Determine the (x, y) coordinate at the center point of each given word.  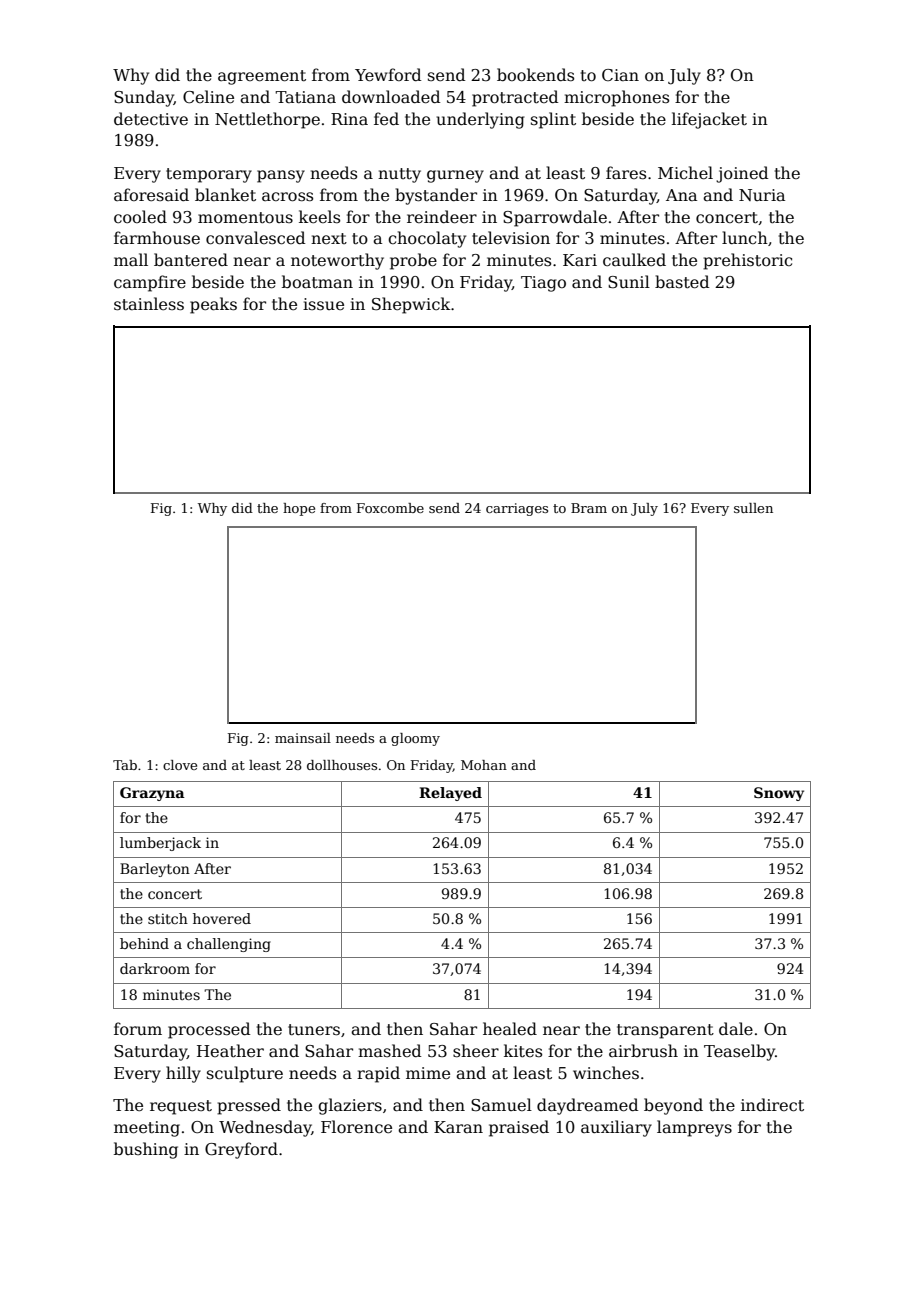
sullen (753, 508)
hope (299, 509)
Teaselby (739, 1052)
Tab (125, 765)
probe (413, 261)
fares (626, 173)
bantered (191, 260)
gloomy (415, 739)
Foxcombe (390, 508)
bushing (146, 1150)
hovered (222, 918)
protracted (515, 98)
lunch (745, 237)
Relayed (450, 794)
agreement (262, 77)
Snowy (779, 794)
